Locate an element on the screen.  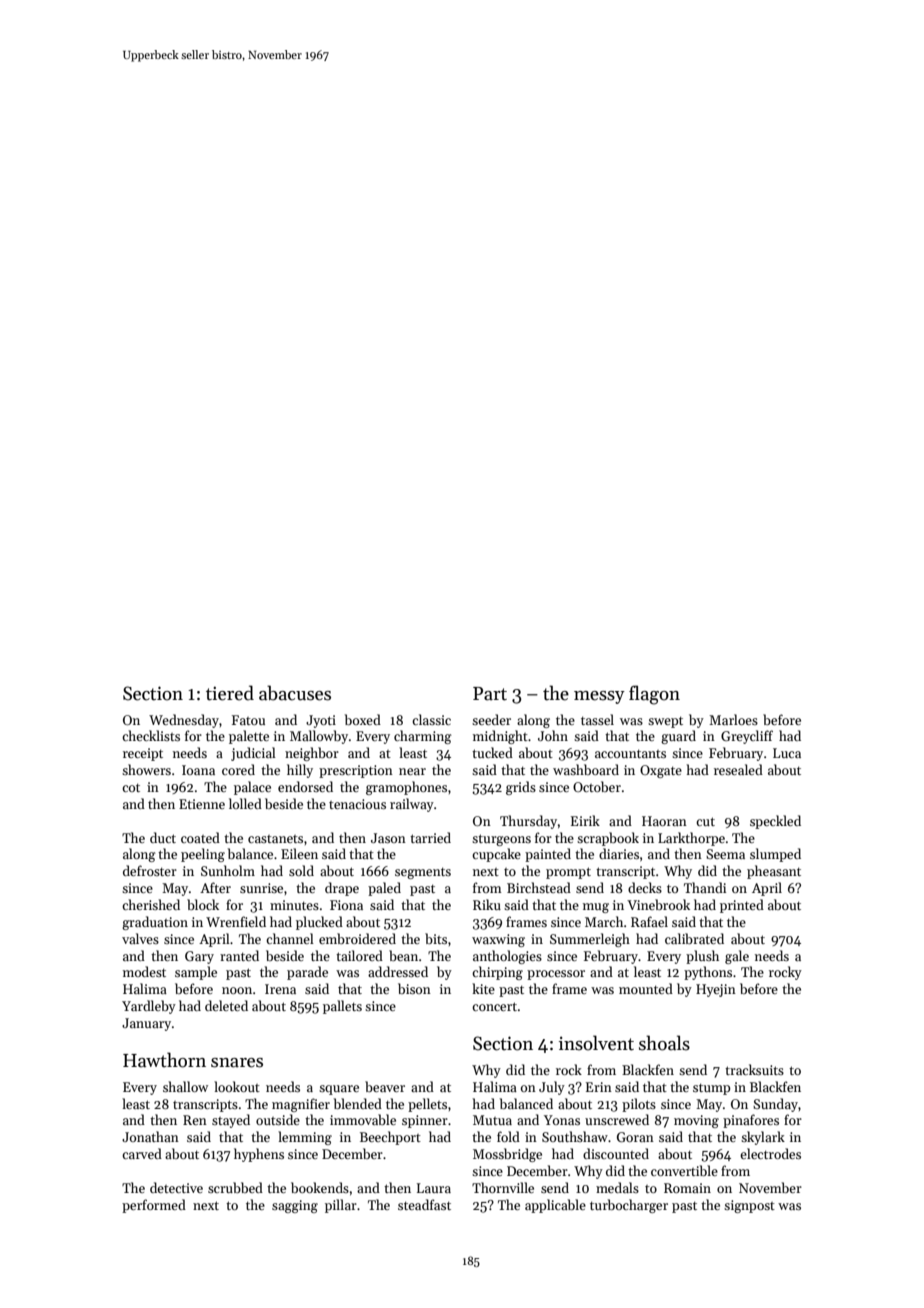
cot is located at coordinates (131, 787).
